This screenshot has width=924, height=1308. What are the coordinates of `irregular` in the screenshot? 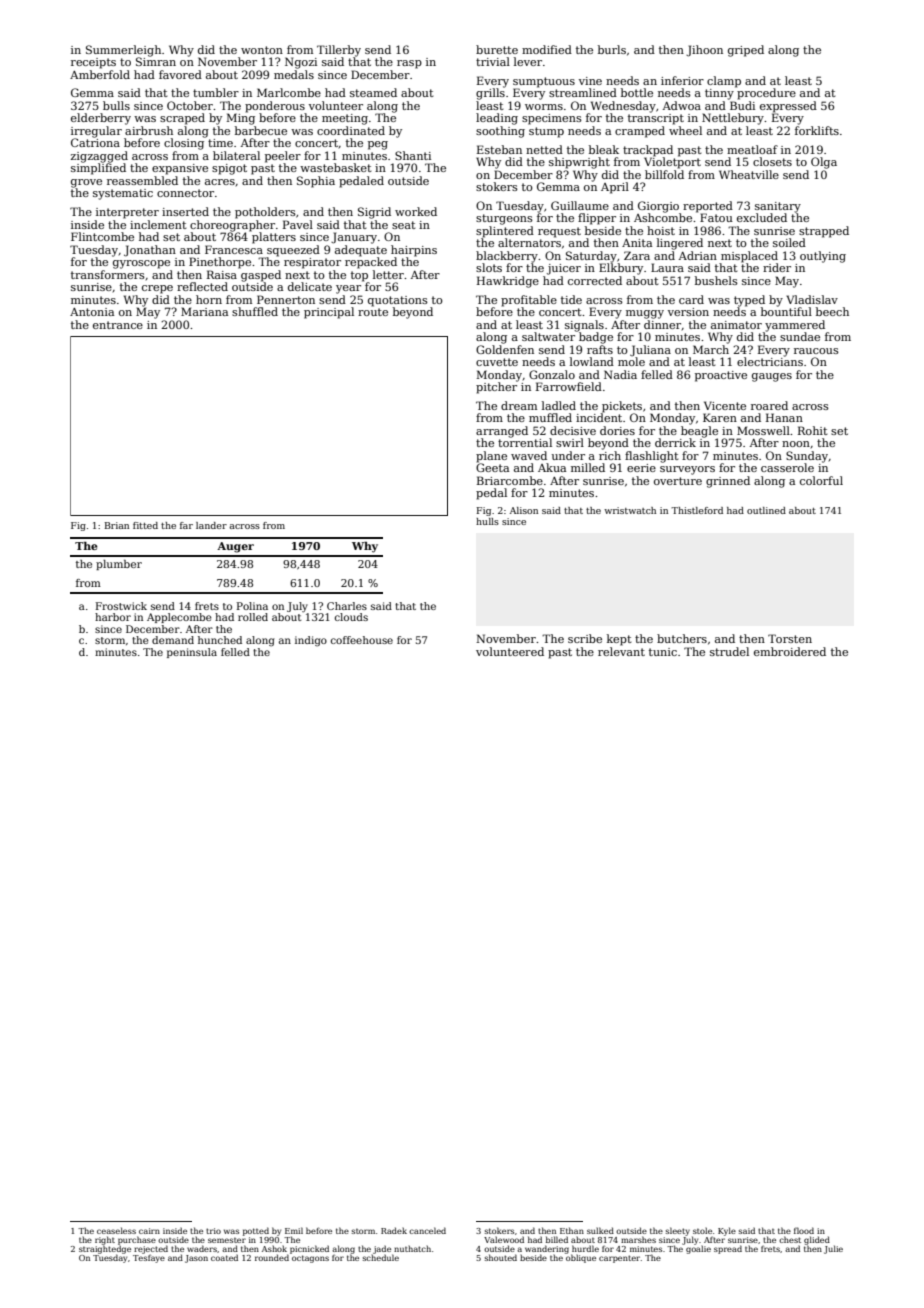 It's located at (96, 132).
